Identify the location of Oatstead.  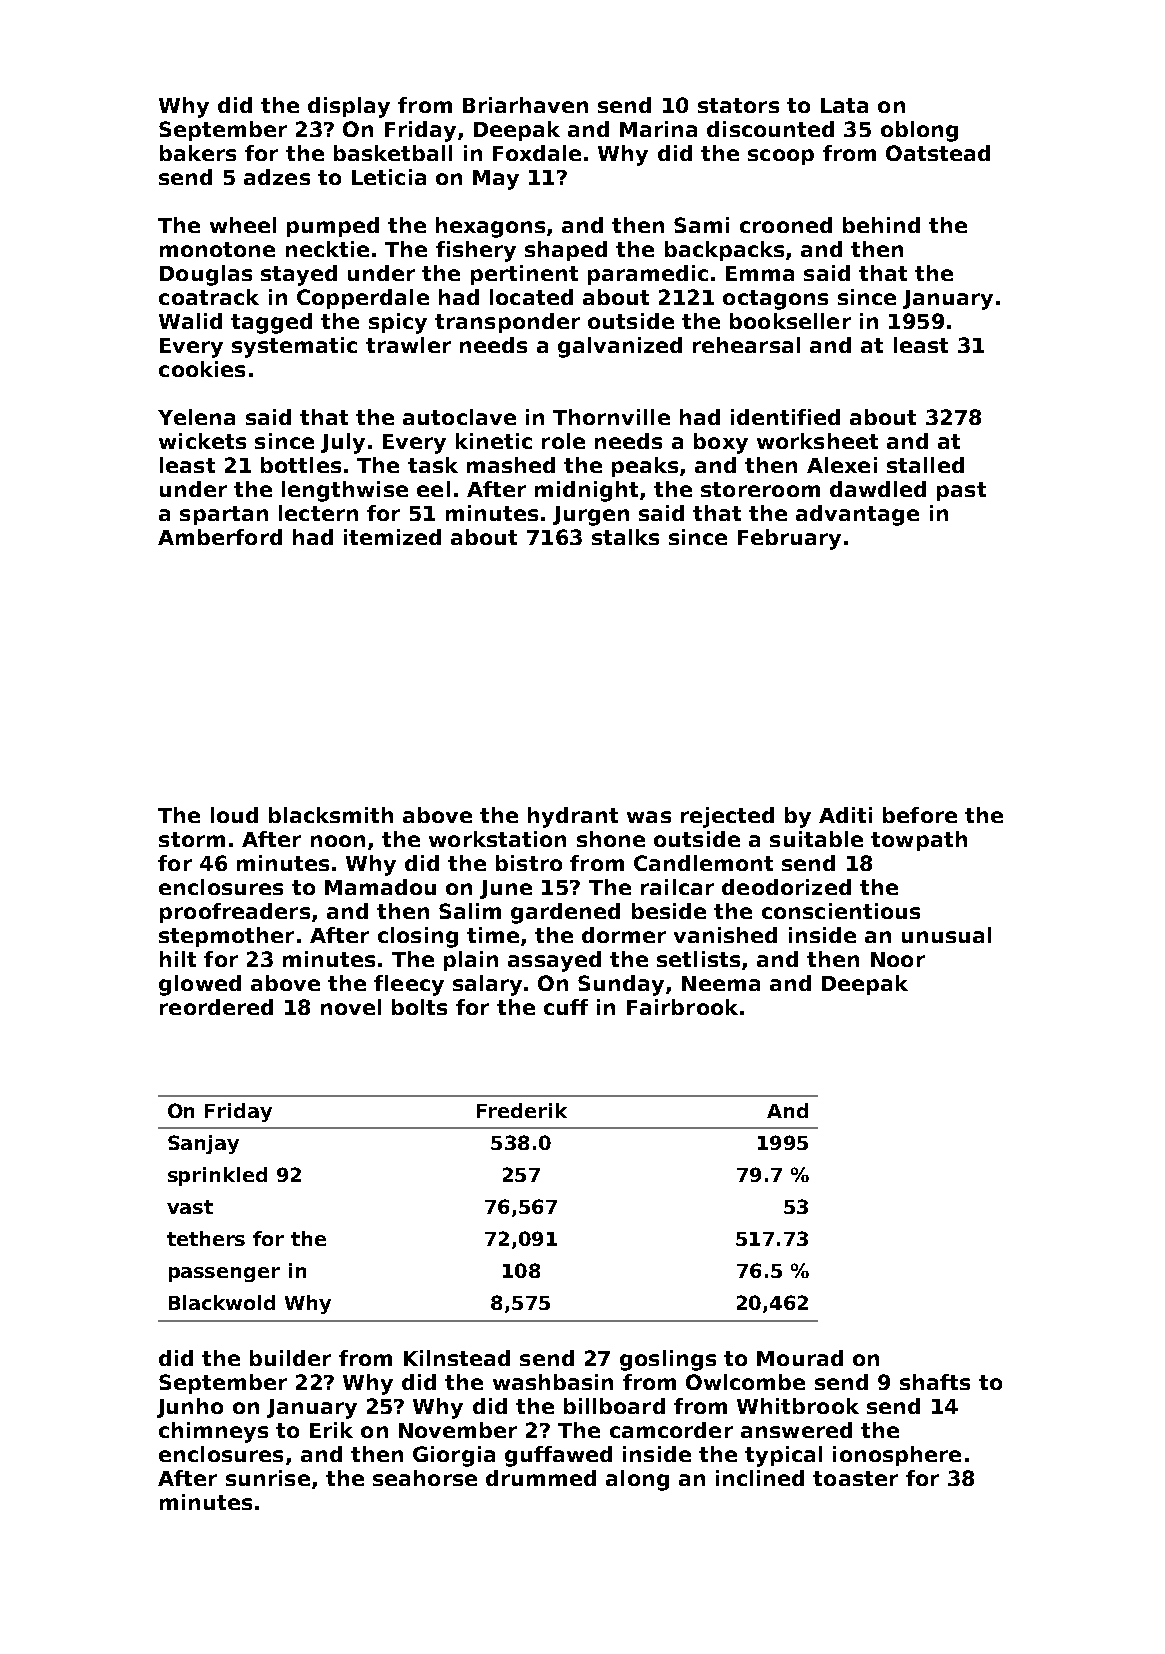
(938, 153).
